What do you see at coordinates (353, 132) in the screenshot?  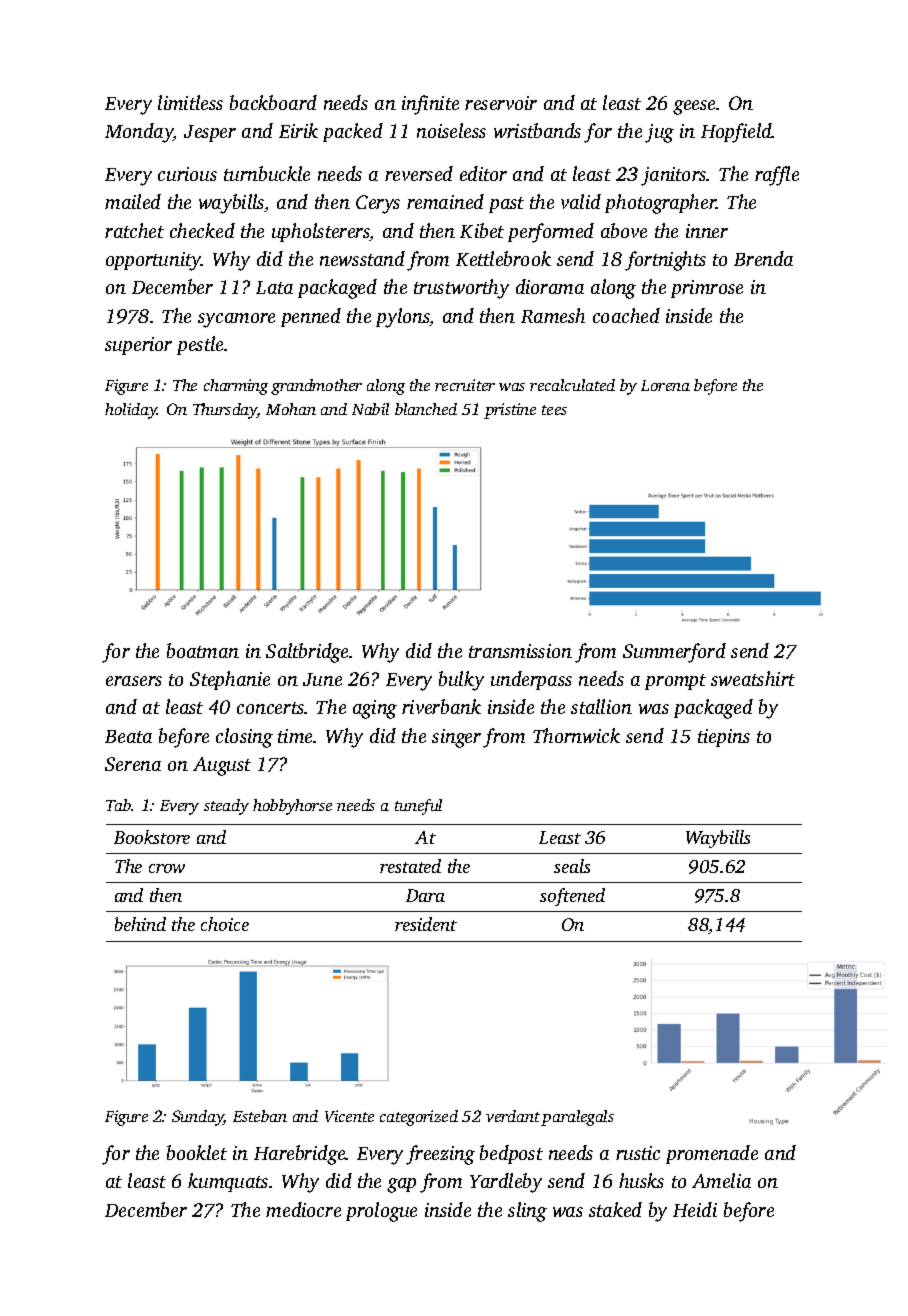 I see `packed` at bounding box center [353, 132].
